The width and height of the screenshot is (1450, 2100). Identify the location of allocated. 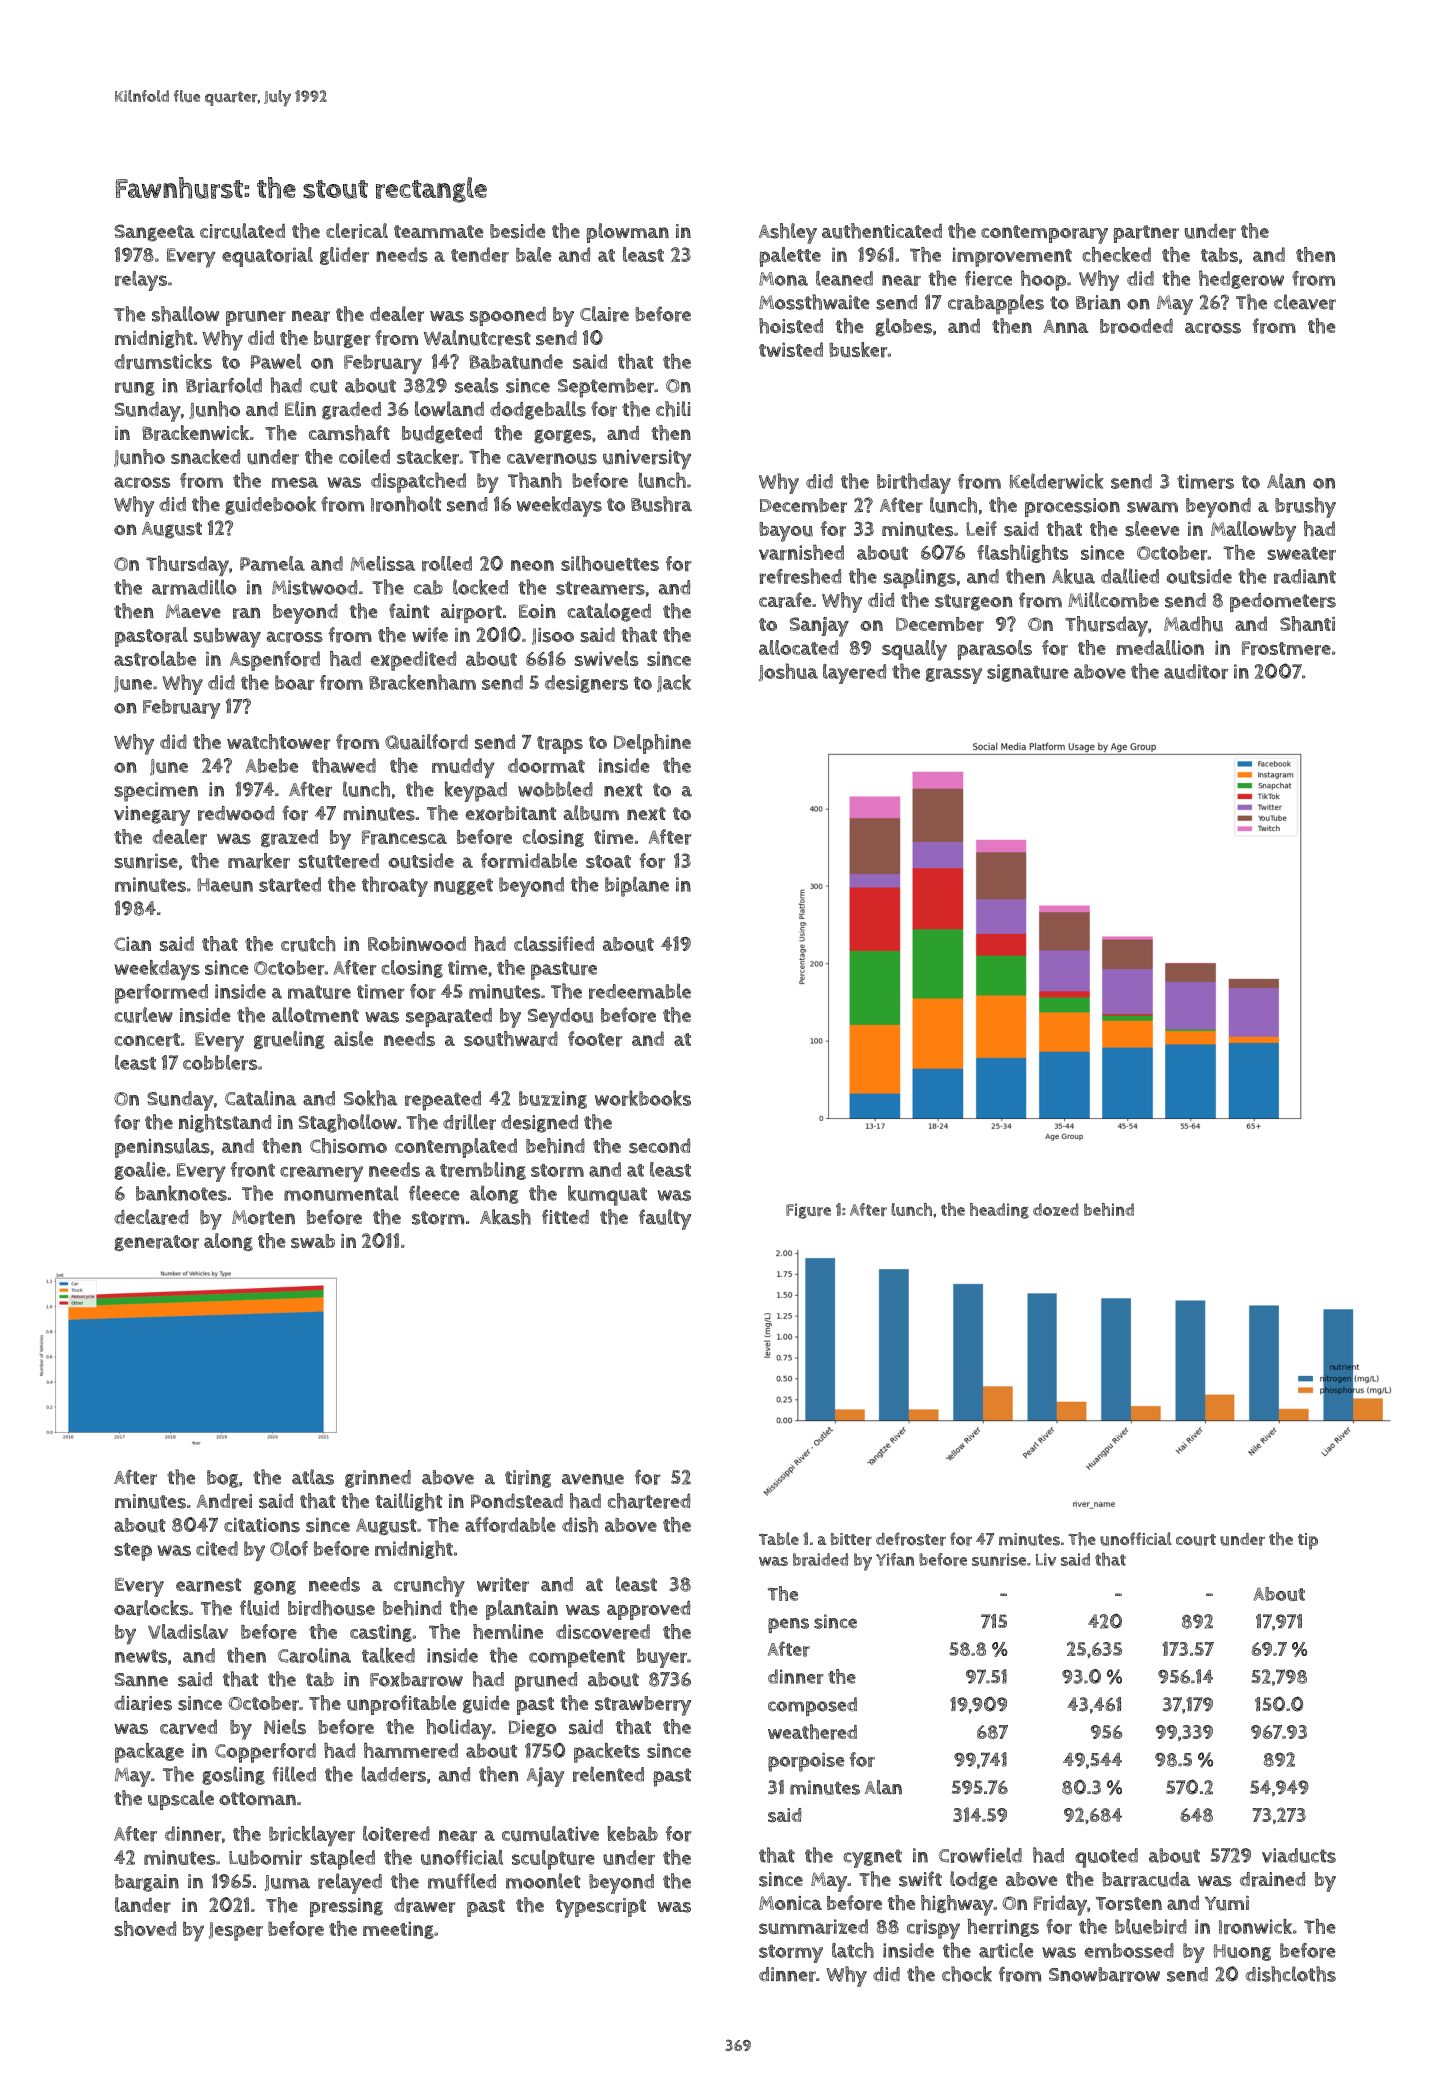
(798, 647).
